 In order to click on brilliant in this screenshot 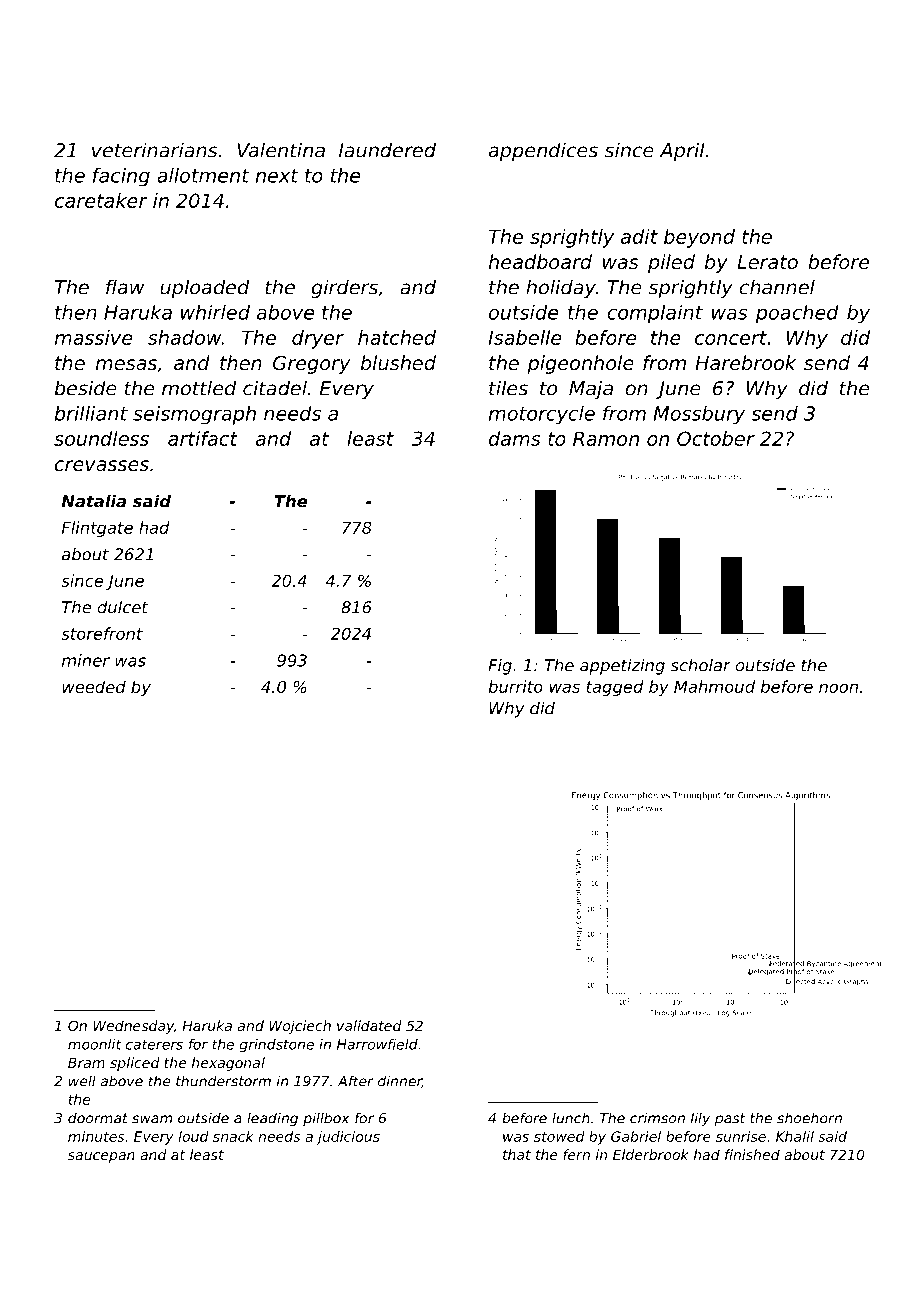, I will do `click(91, 413)`.
